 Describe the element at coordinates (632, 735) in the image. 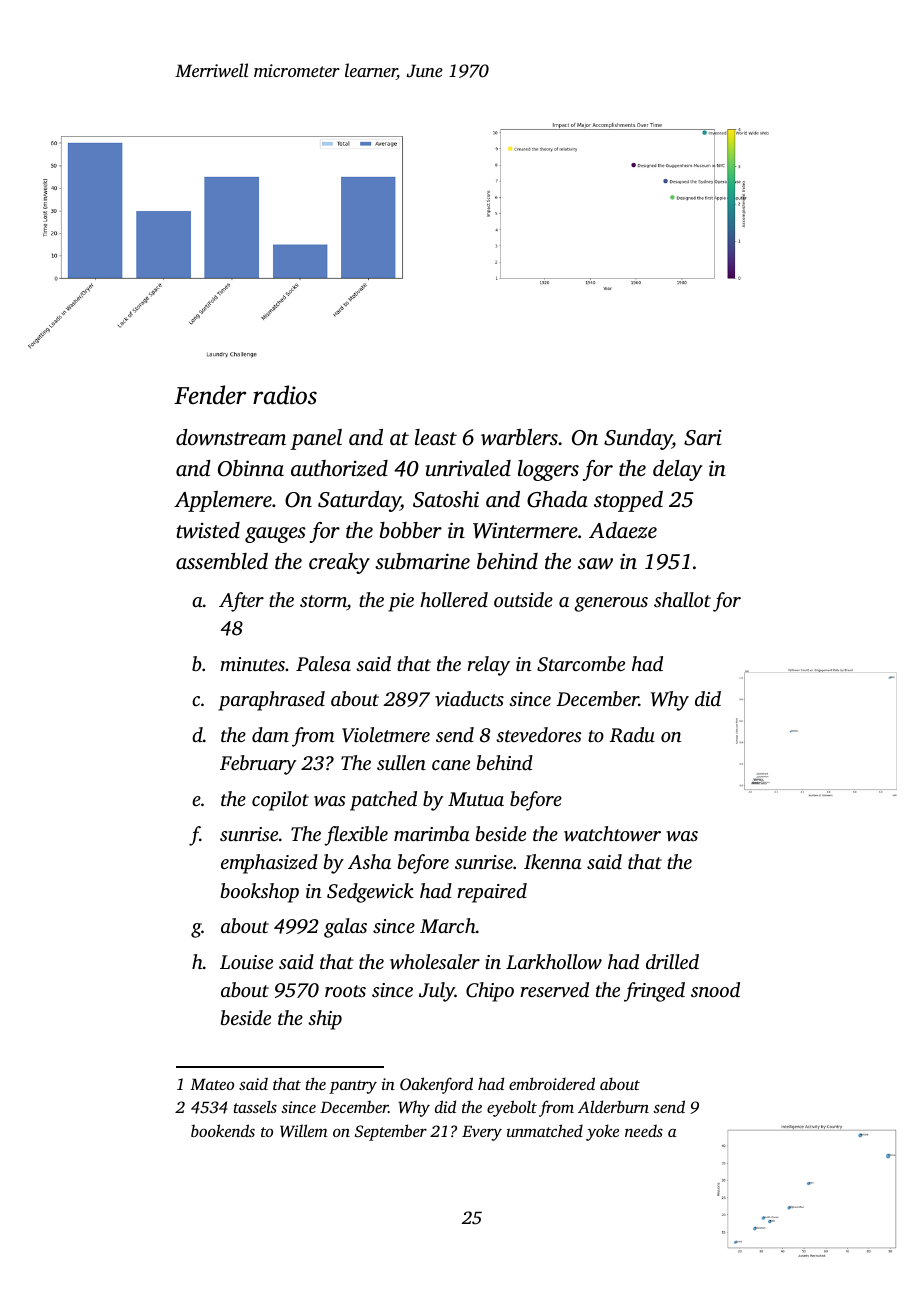

I see `Radu` at that location.
